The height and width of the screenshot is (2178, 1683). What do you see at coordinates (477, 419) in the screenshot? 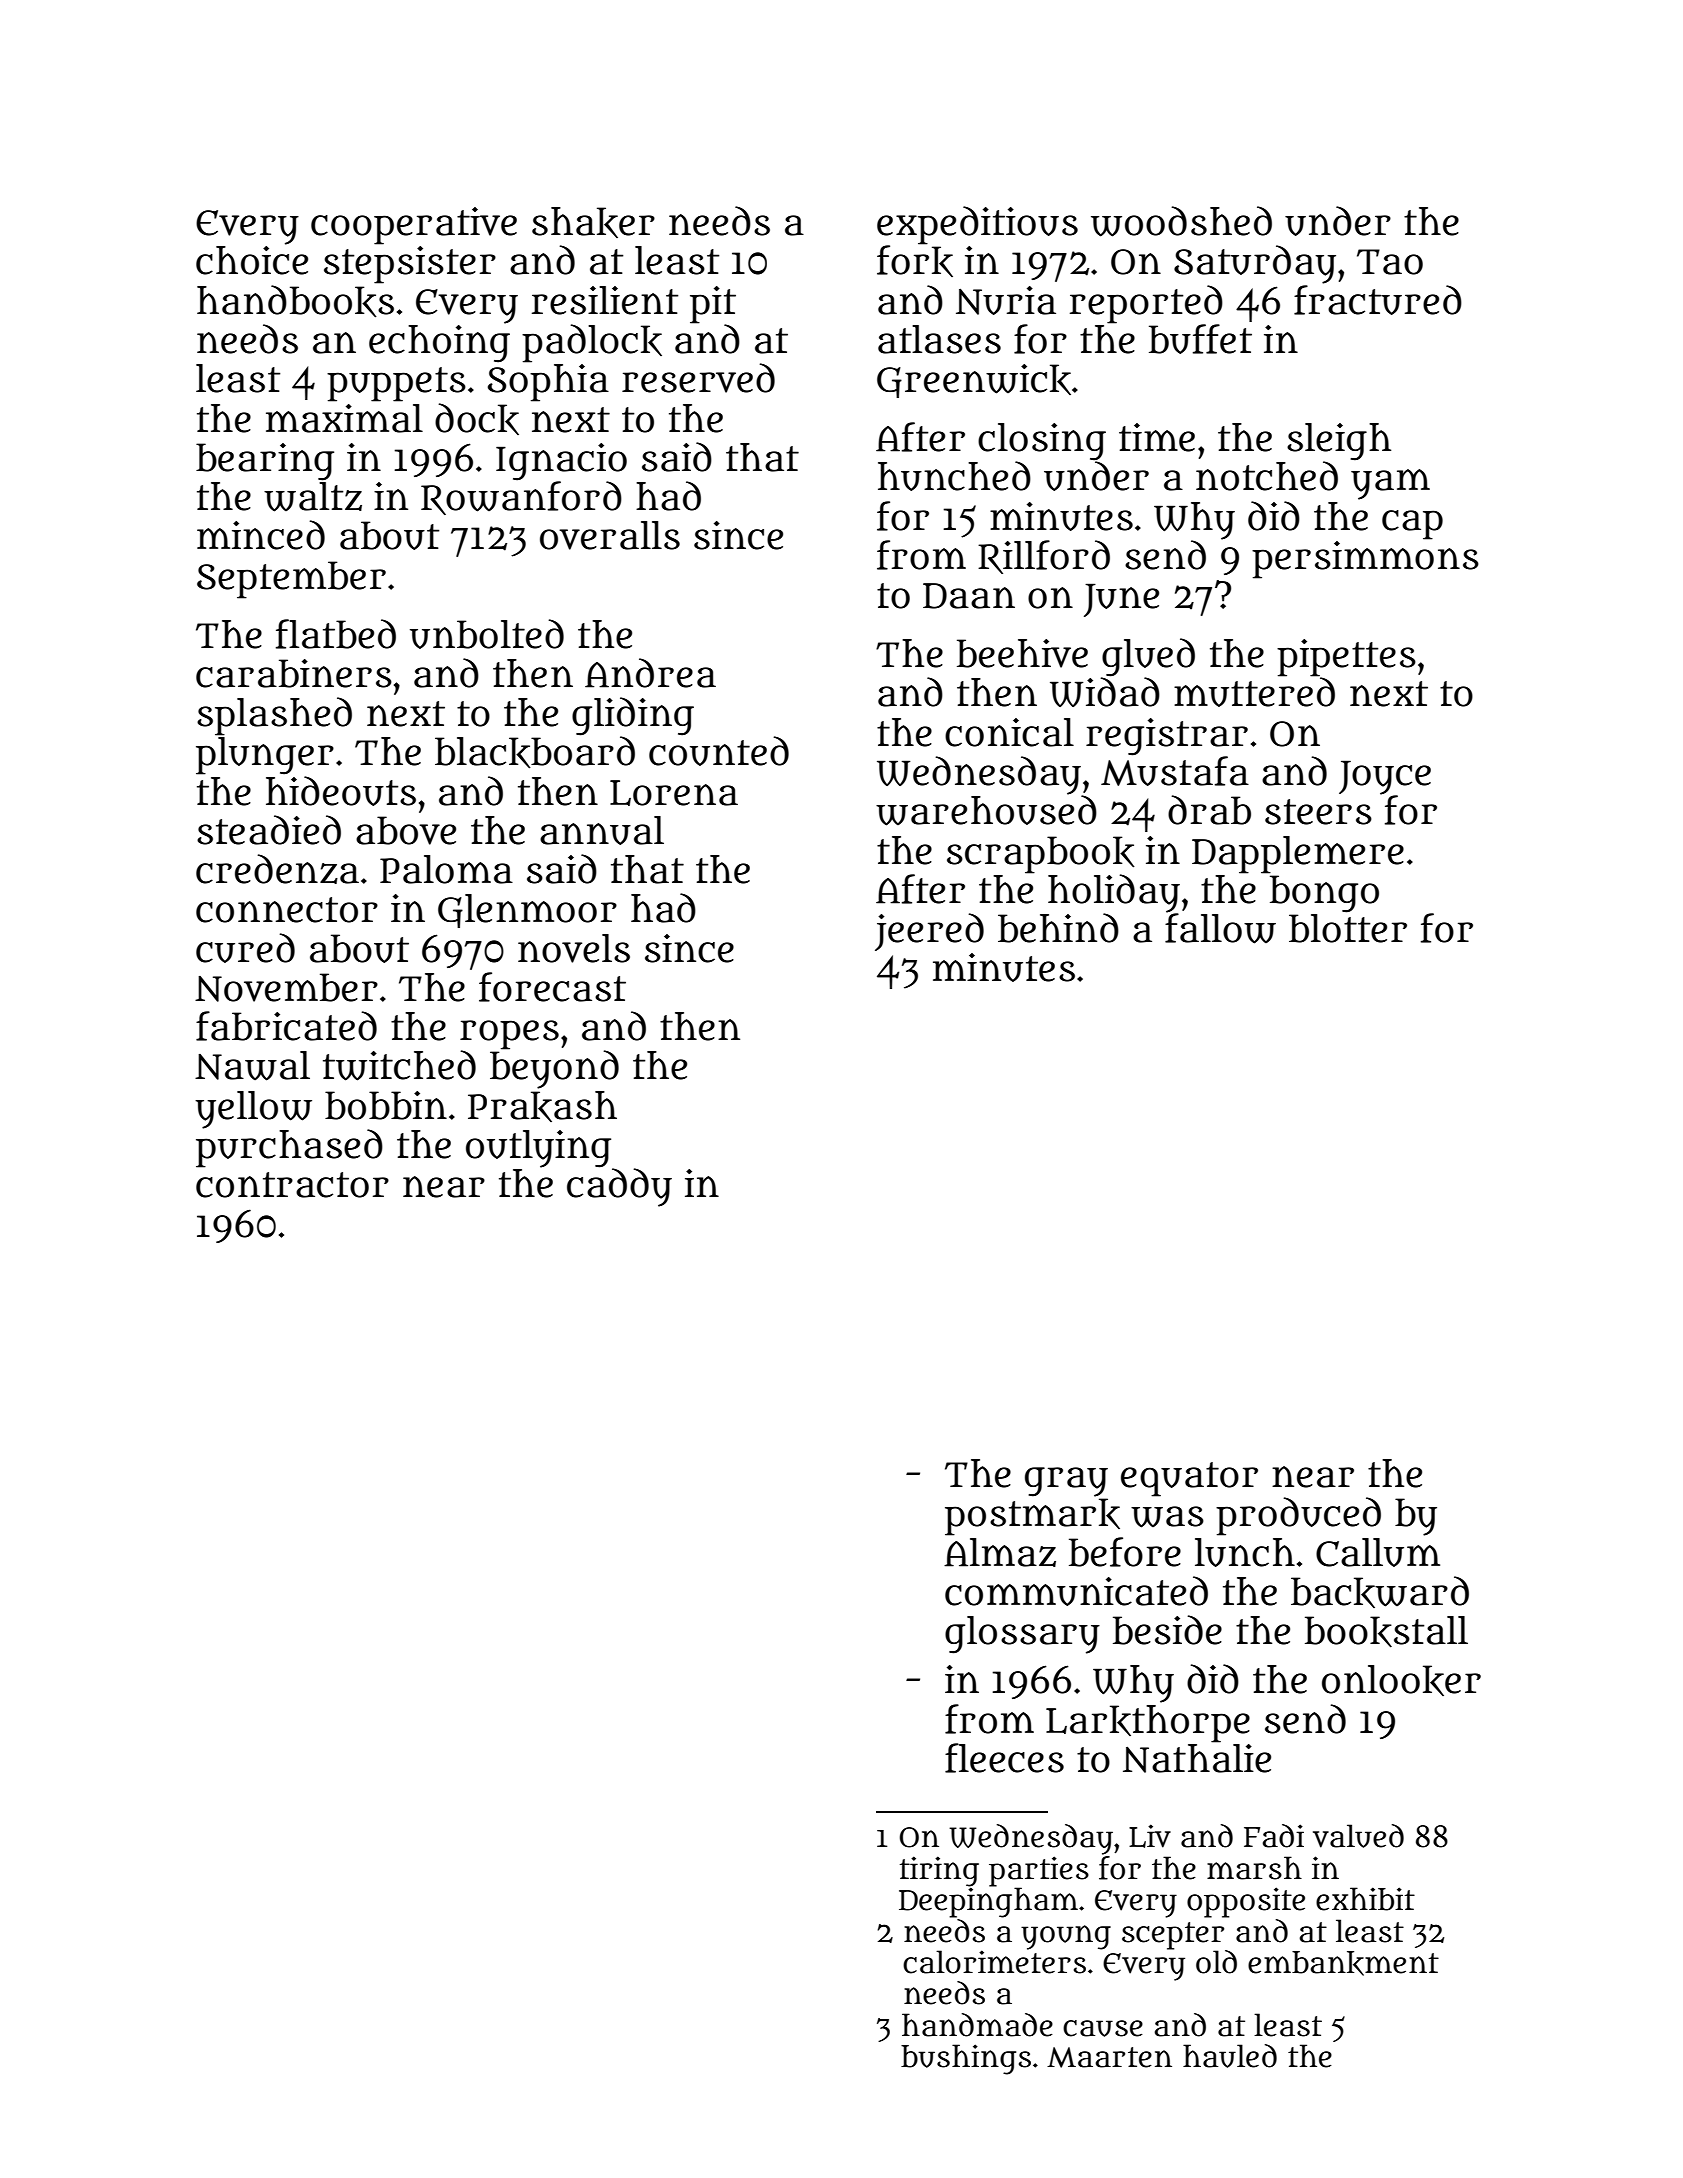
I see `dock` at bounding box center [477, 419].
